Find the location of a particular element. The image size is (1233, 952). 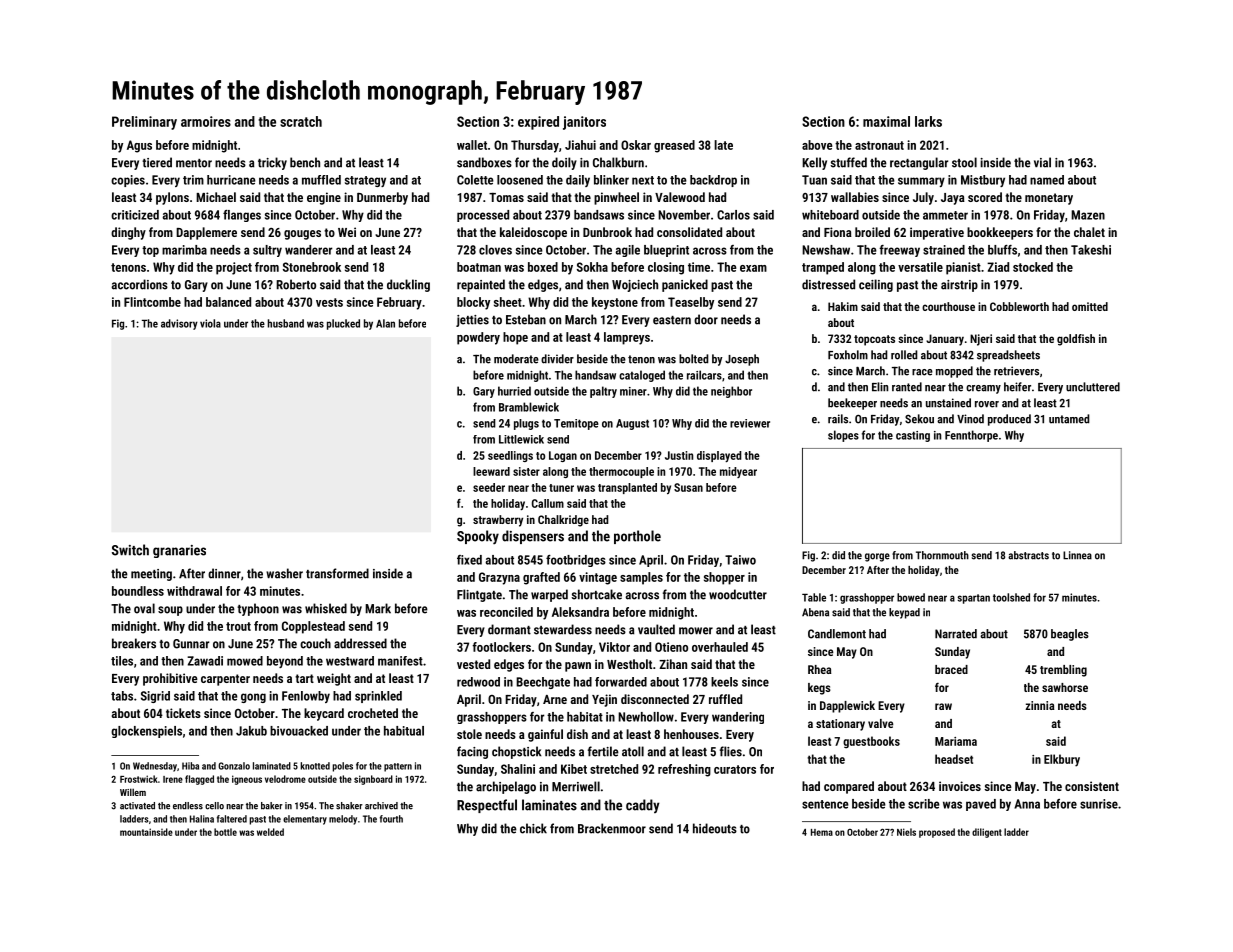

Joseph is located at coordinates (742, 360).
